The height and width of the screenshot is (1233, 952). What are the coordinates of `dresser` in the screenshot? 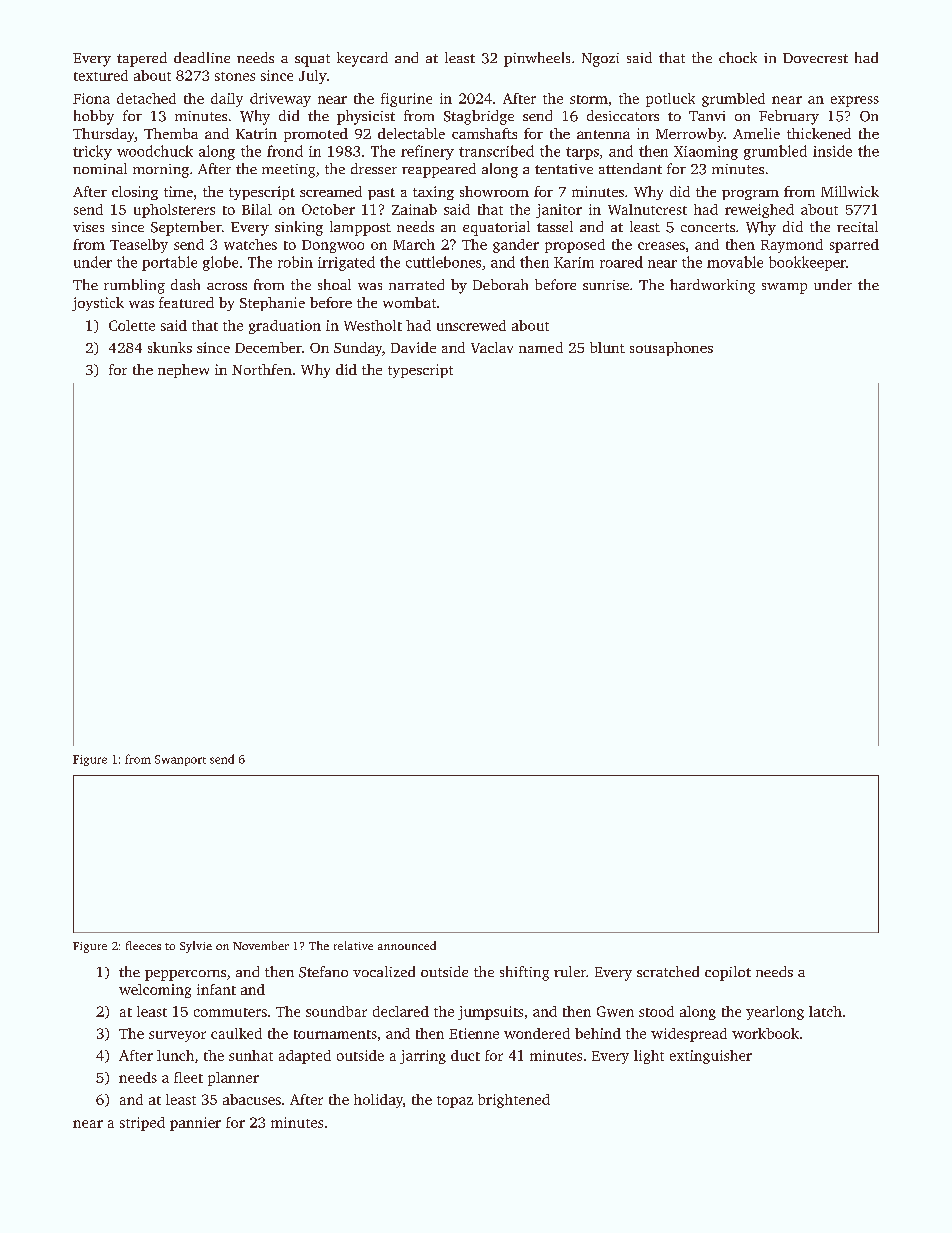 It's located at (374, 168).
